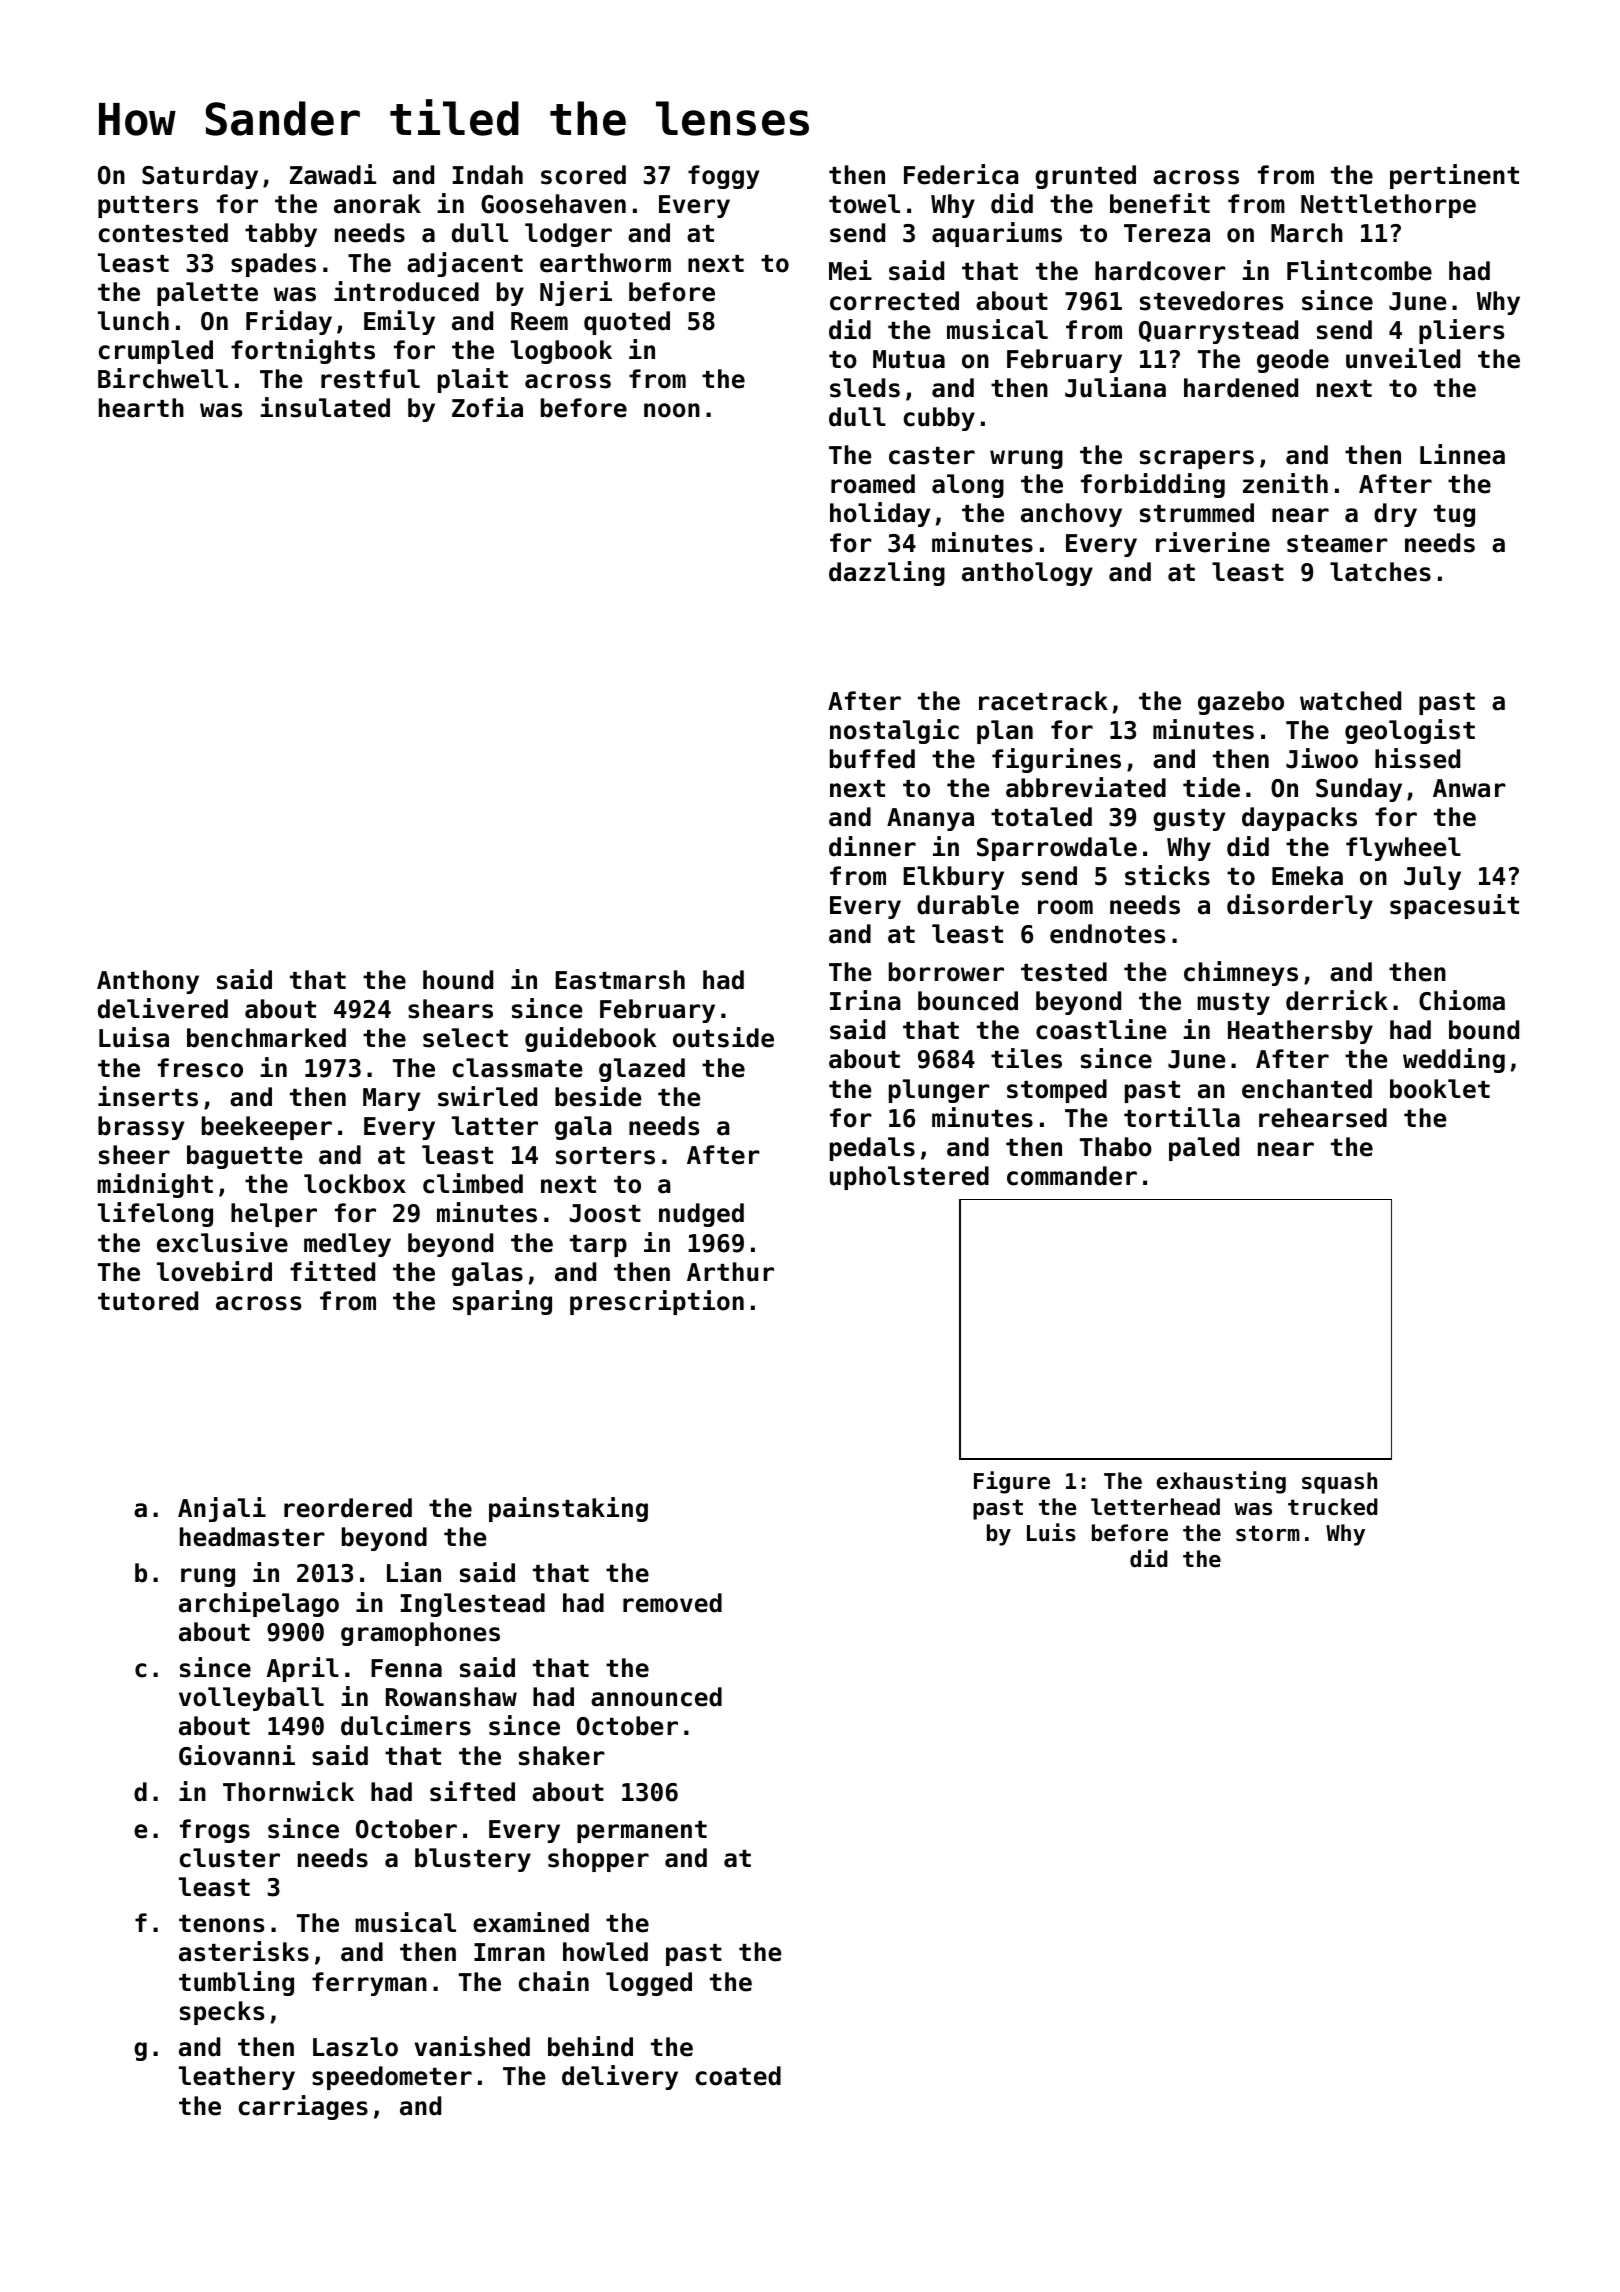  I want to click on coated, so click(738, 2076).
